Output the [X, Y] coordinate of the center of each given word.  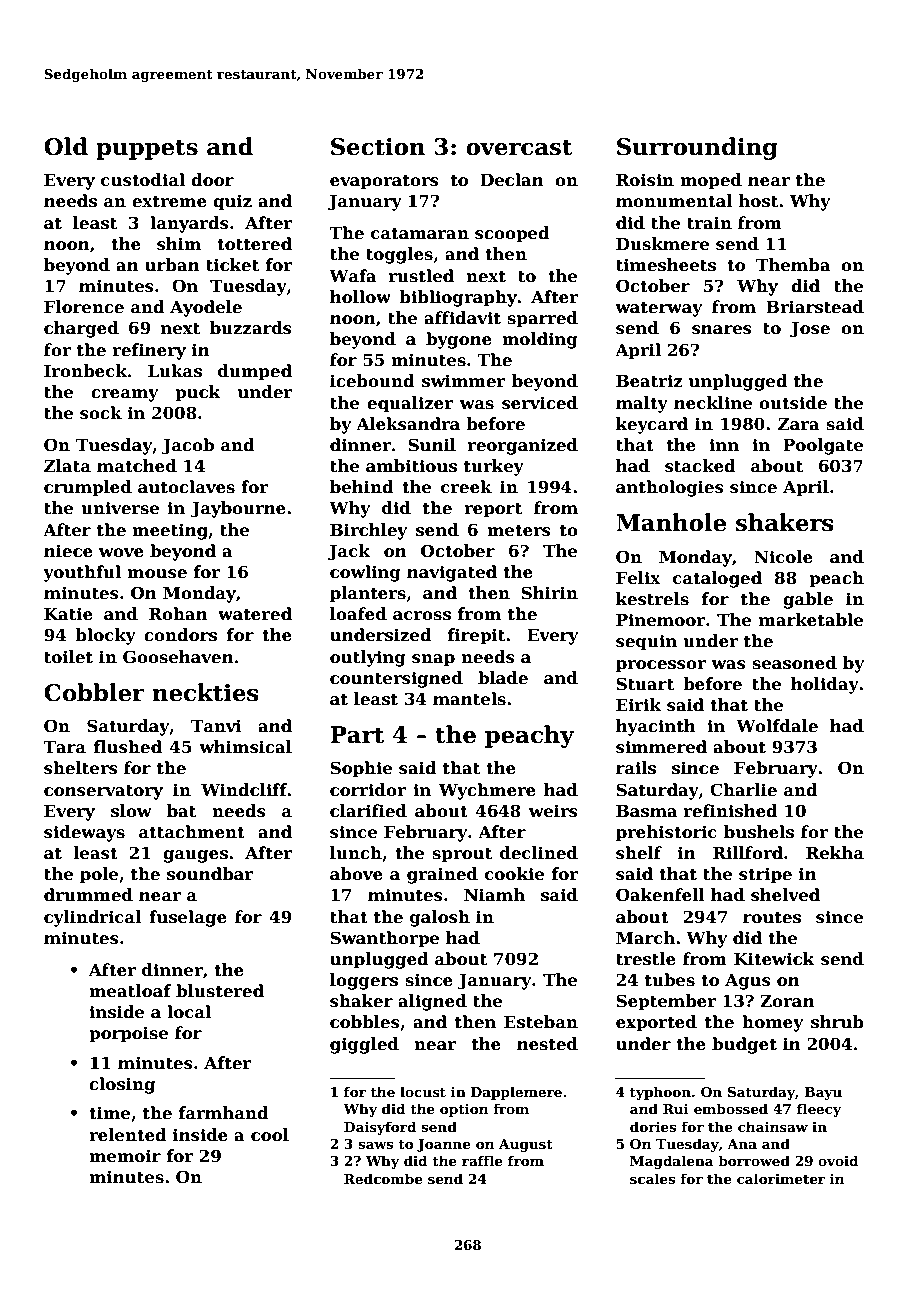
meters [519, 531]
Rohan [178, 614]
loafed [358, 614]
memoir [125, 1156]
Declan [512, 180]
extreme [169, 202]
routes [772, 918]
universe [120, 508]
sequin [646, 642]
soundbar [210, 874]
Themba [793, 265]
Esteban [541, 1022]
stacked [700, 466]
